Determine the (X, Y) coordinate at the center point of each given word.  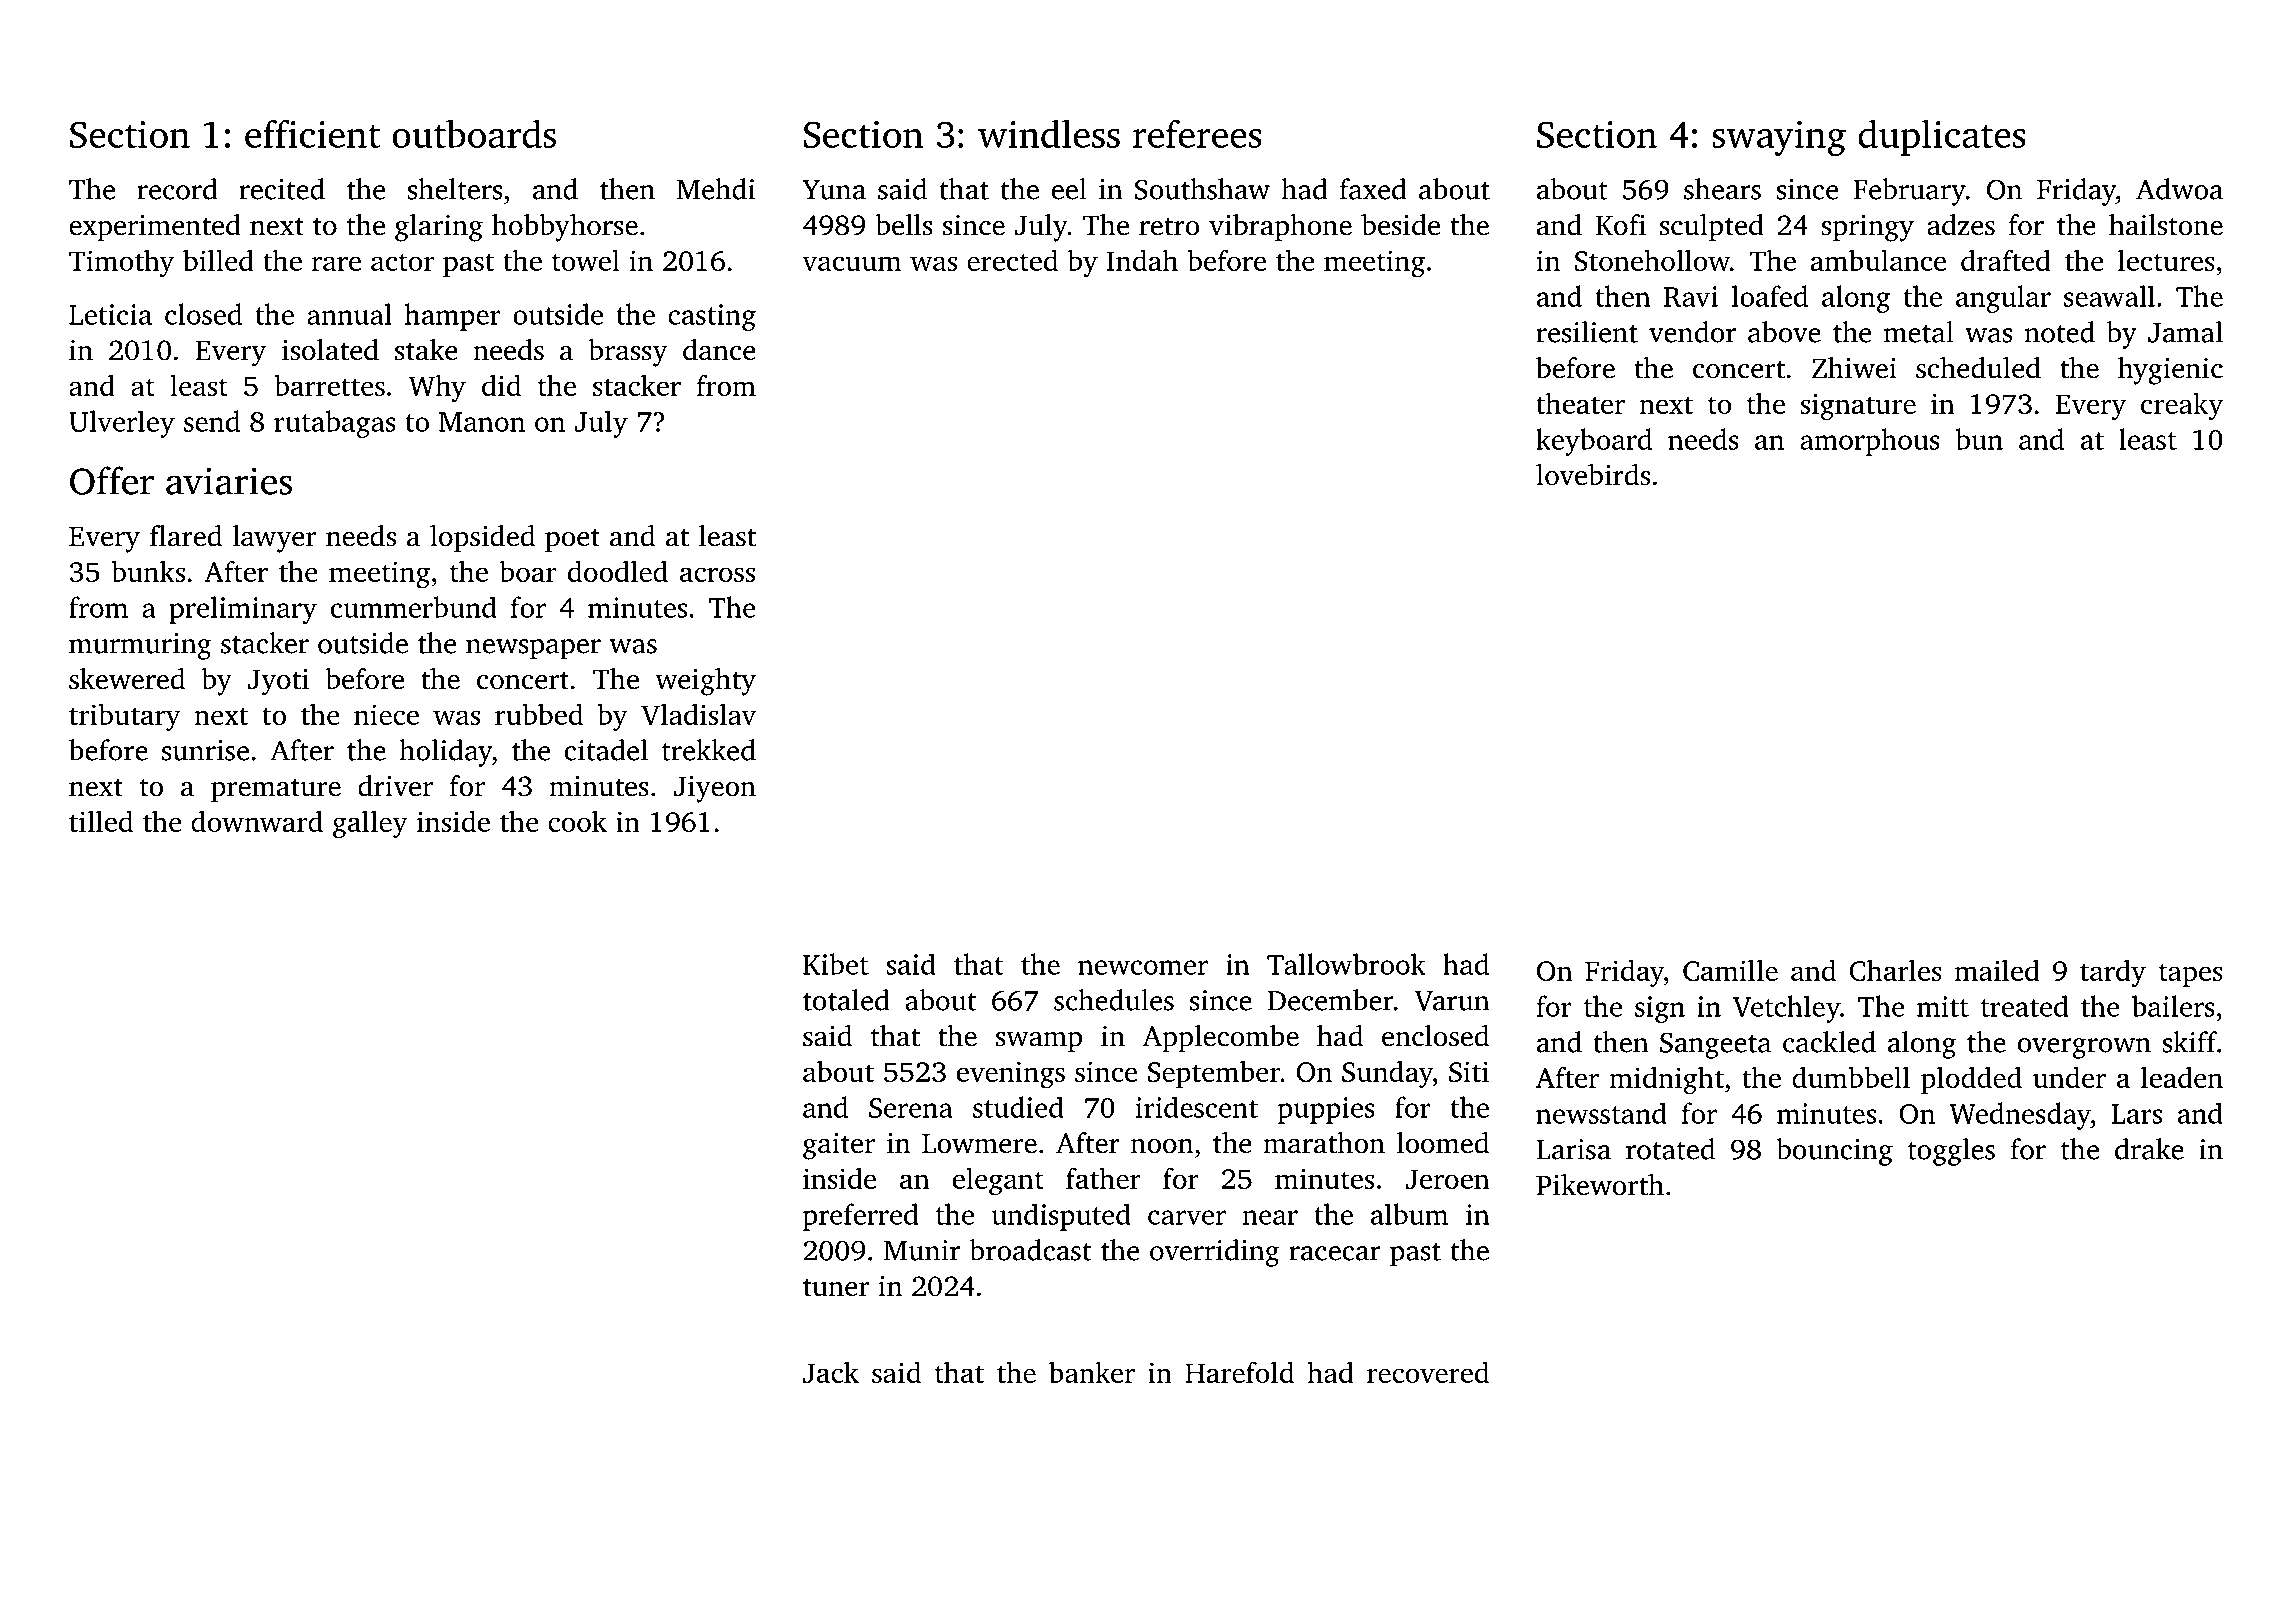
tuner (836, 1288)
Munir (922, 1250)
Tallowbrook (1346, 964)
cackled (1829, 1042)
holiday (445, 753)
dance (719, 350)
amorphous (1870, 442)
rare (336, 263)
